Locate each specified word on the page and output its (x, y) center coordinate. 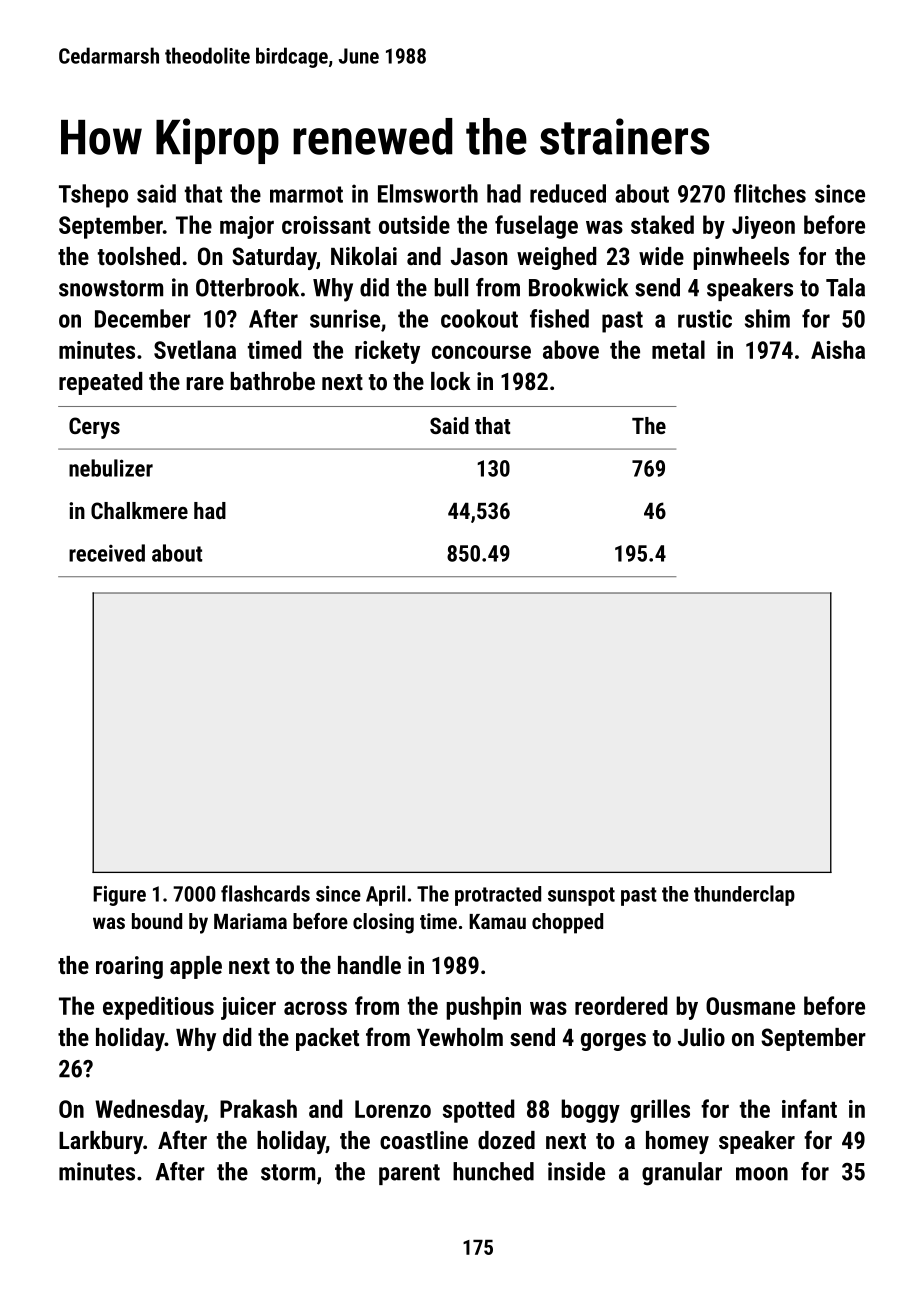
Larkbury (101, 1142)
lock (451, 381)
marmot (306, 194)
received (107, 553)
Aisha (838, 349)
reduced (568, 193)
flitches (770, 193)
